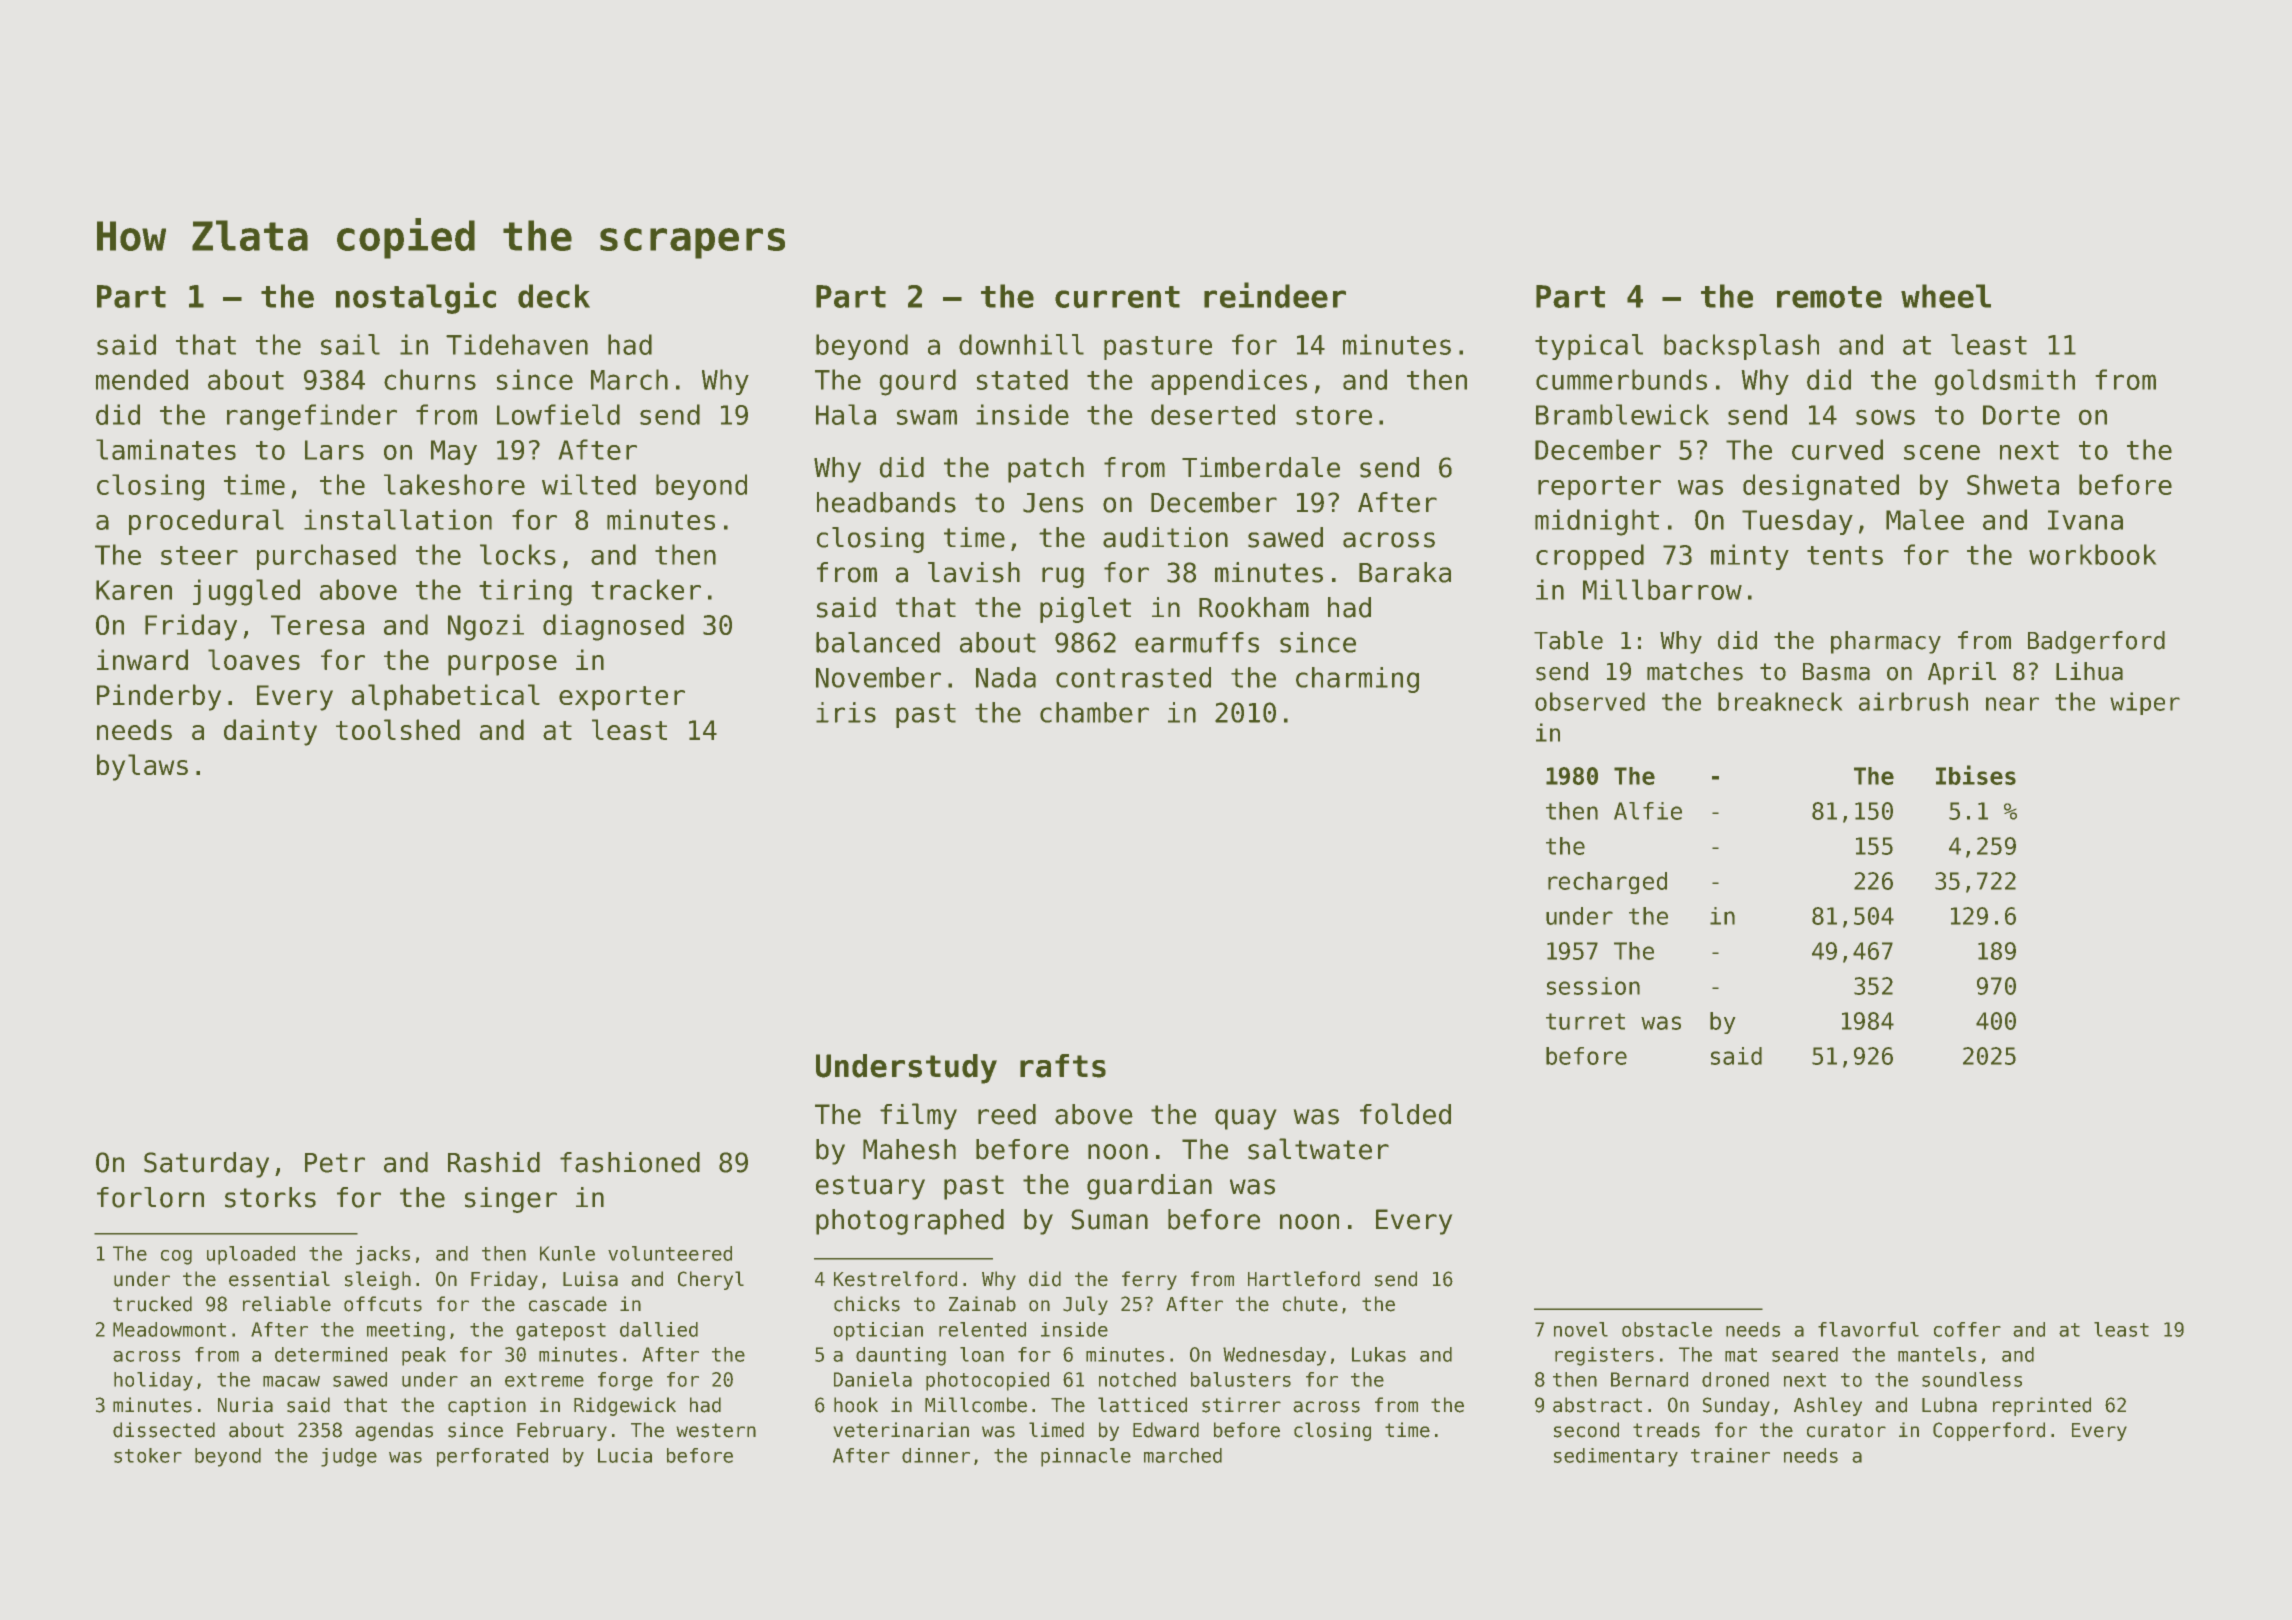  I want to click on current, so click(1117, 297).
